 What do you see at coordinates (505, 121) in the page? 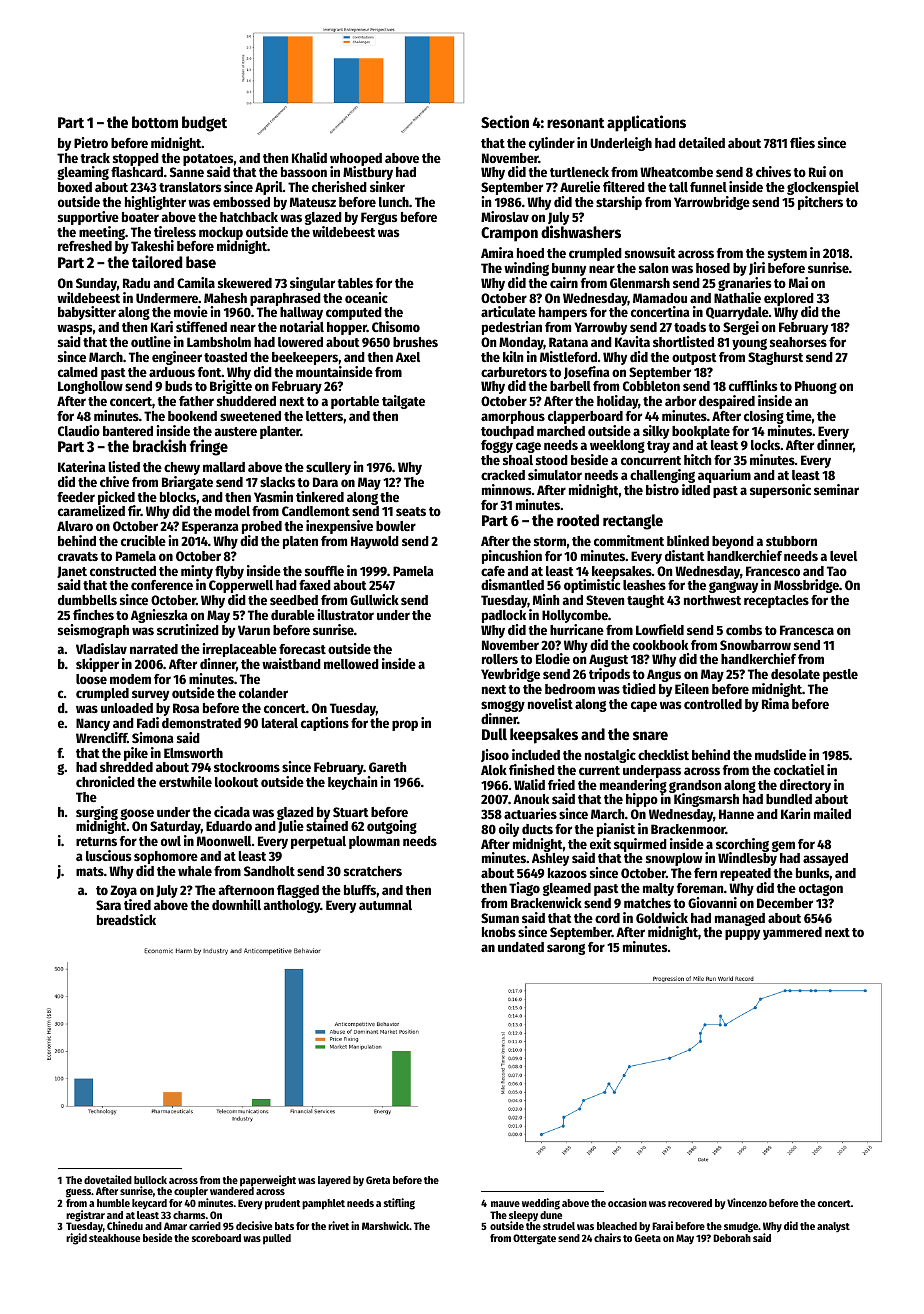
I see `Section` at bounding box center [505, 121].
